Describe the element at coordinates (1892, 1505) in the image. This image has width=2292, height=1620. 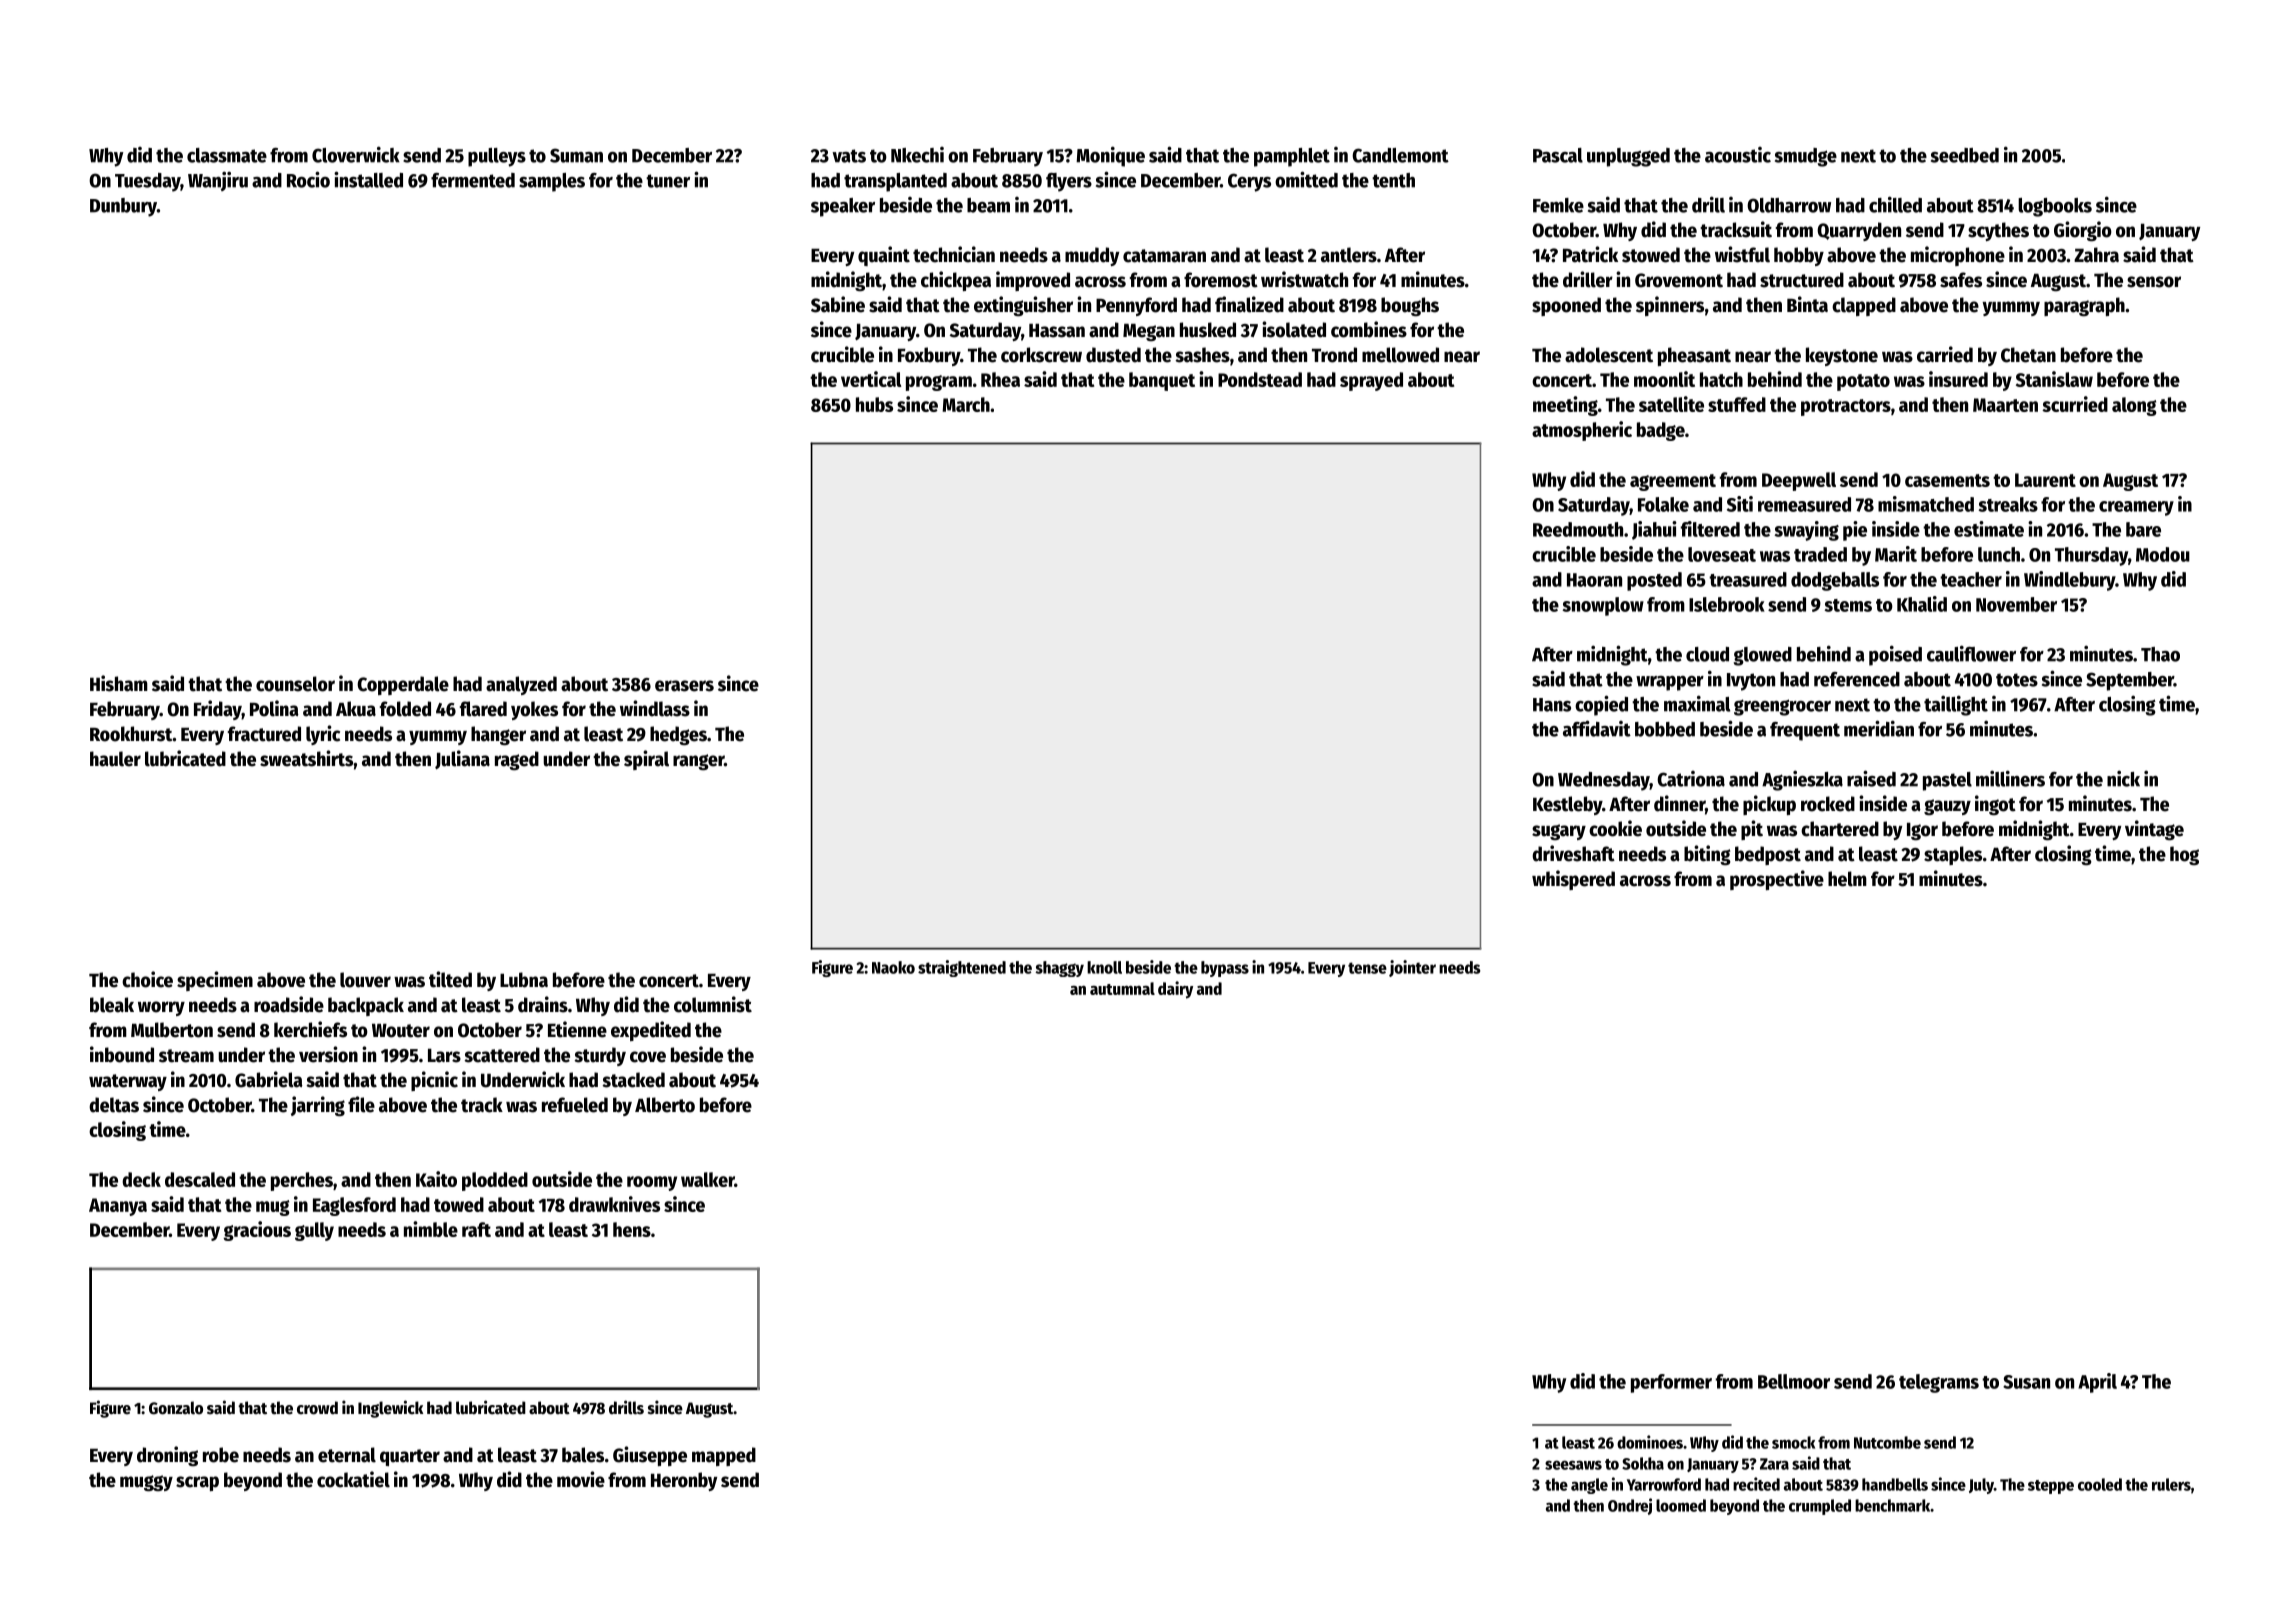
I see `benchmark` at that location.
